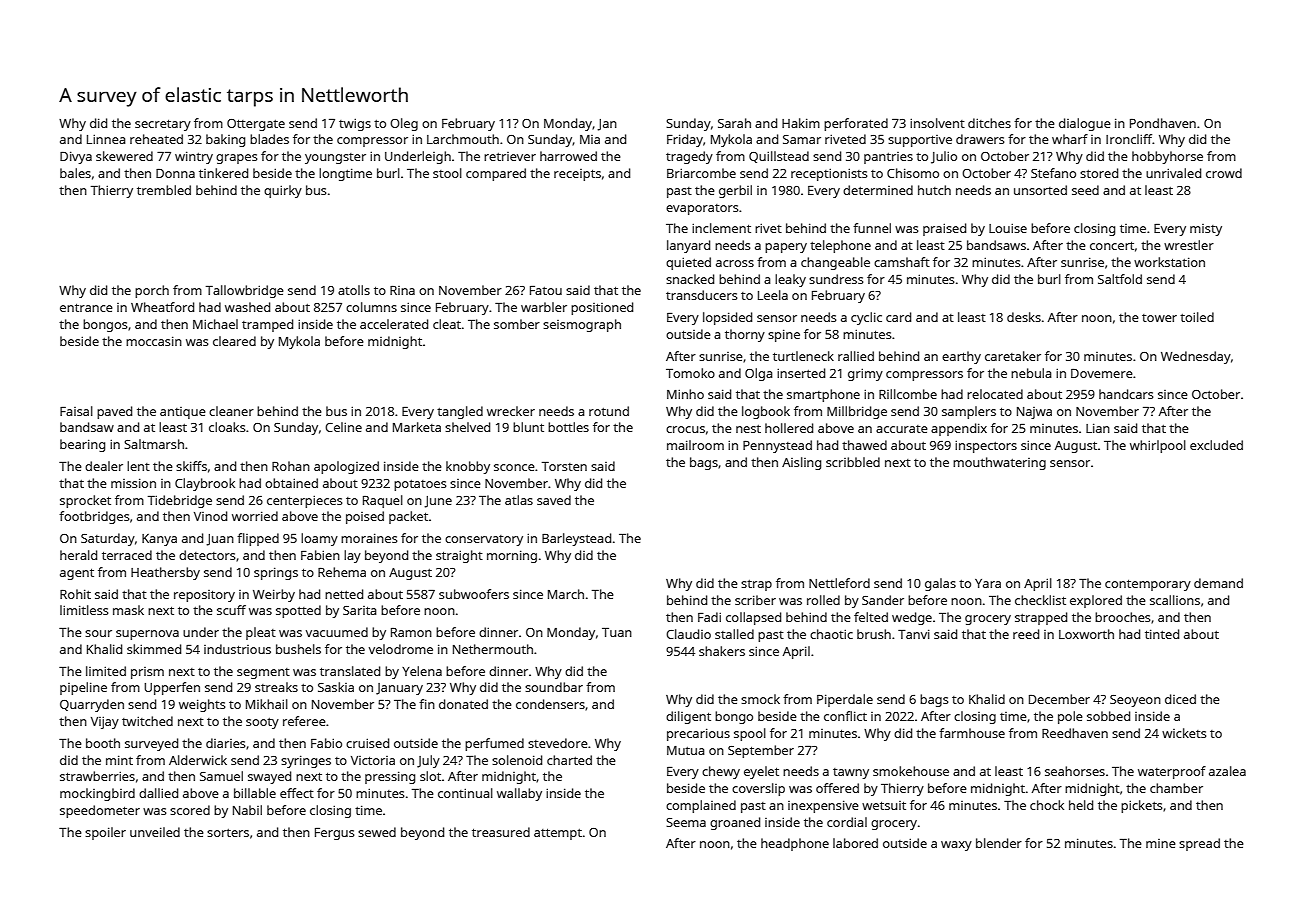  Describe the element at coordinates (734, 123) in the screenshot. I see `Sarah` at that location.
